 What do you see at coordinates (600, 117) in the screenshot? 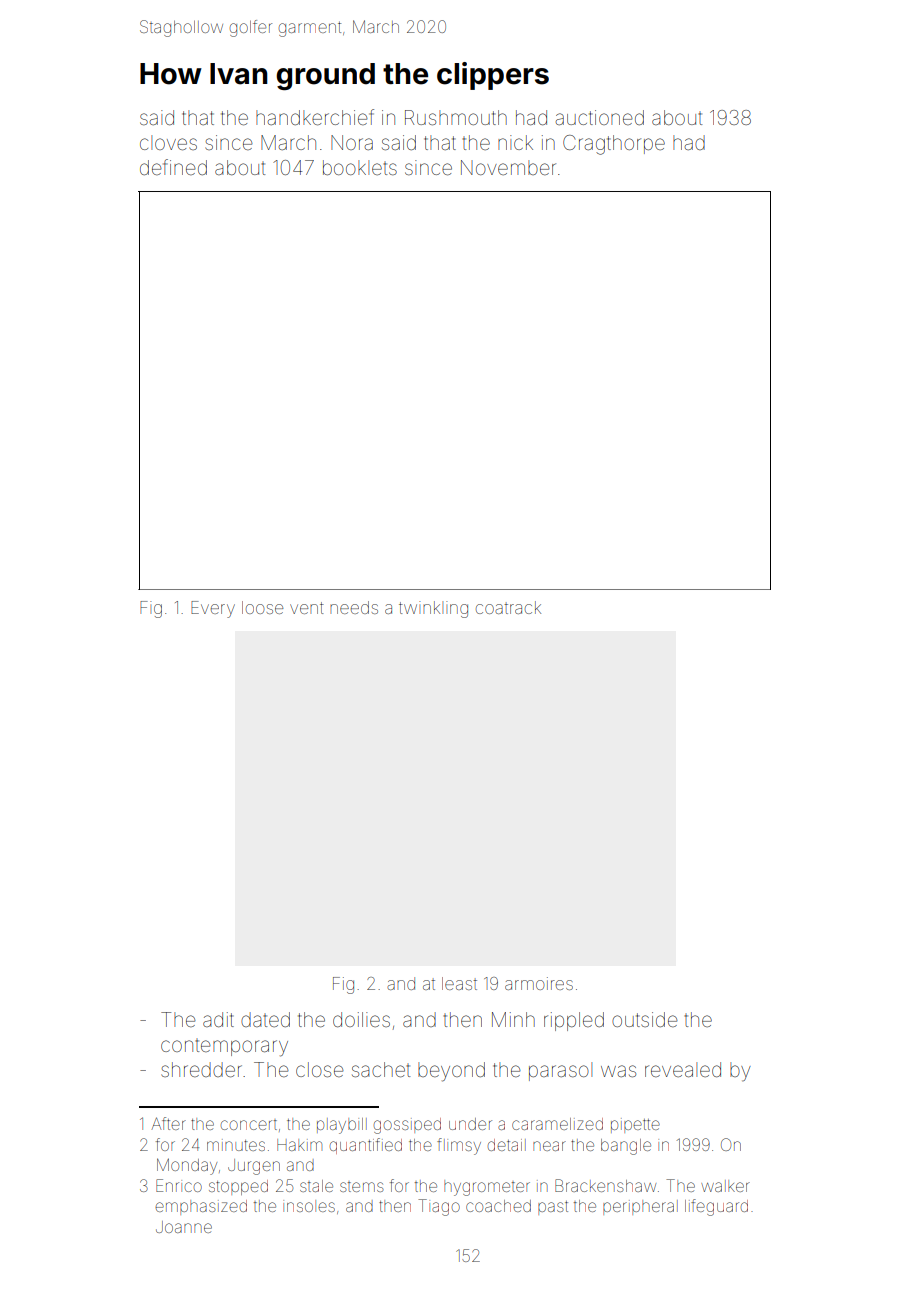
I see `auctioned` at bounding box center [600, 117].
